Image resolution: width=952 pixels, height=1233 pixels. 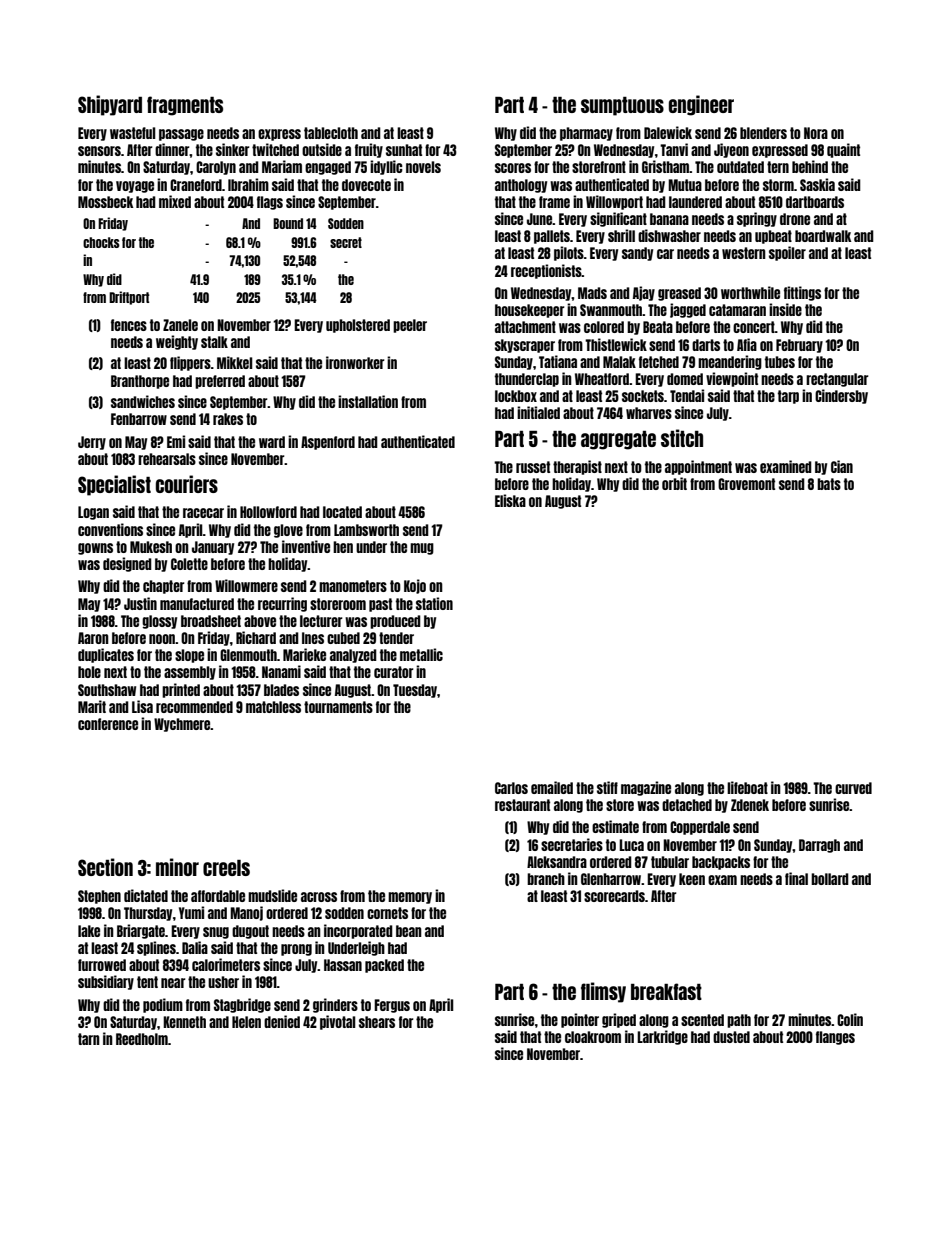 What do you see at coordinates (140, 603) in the page?
I see `Justin` at bounding box center [140, 603].
